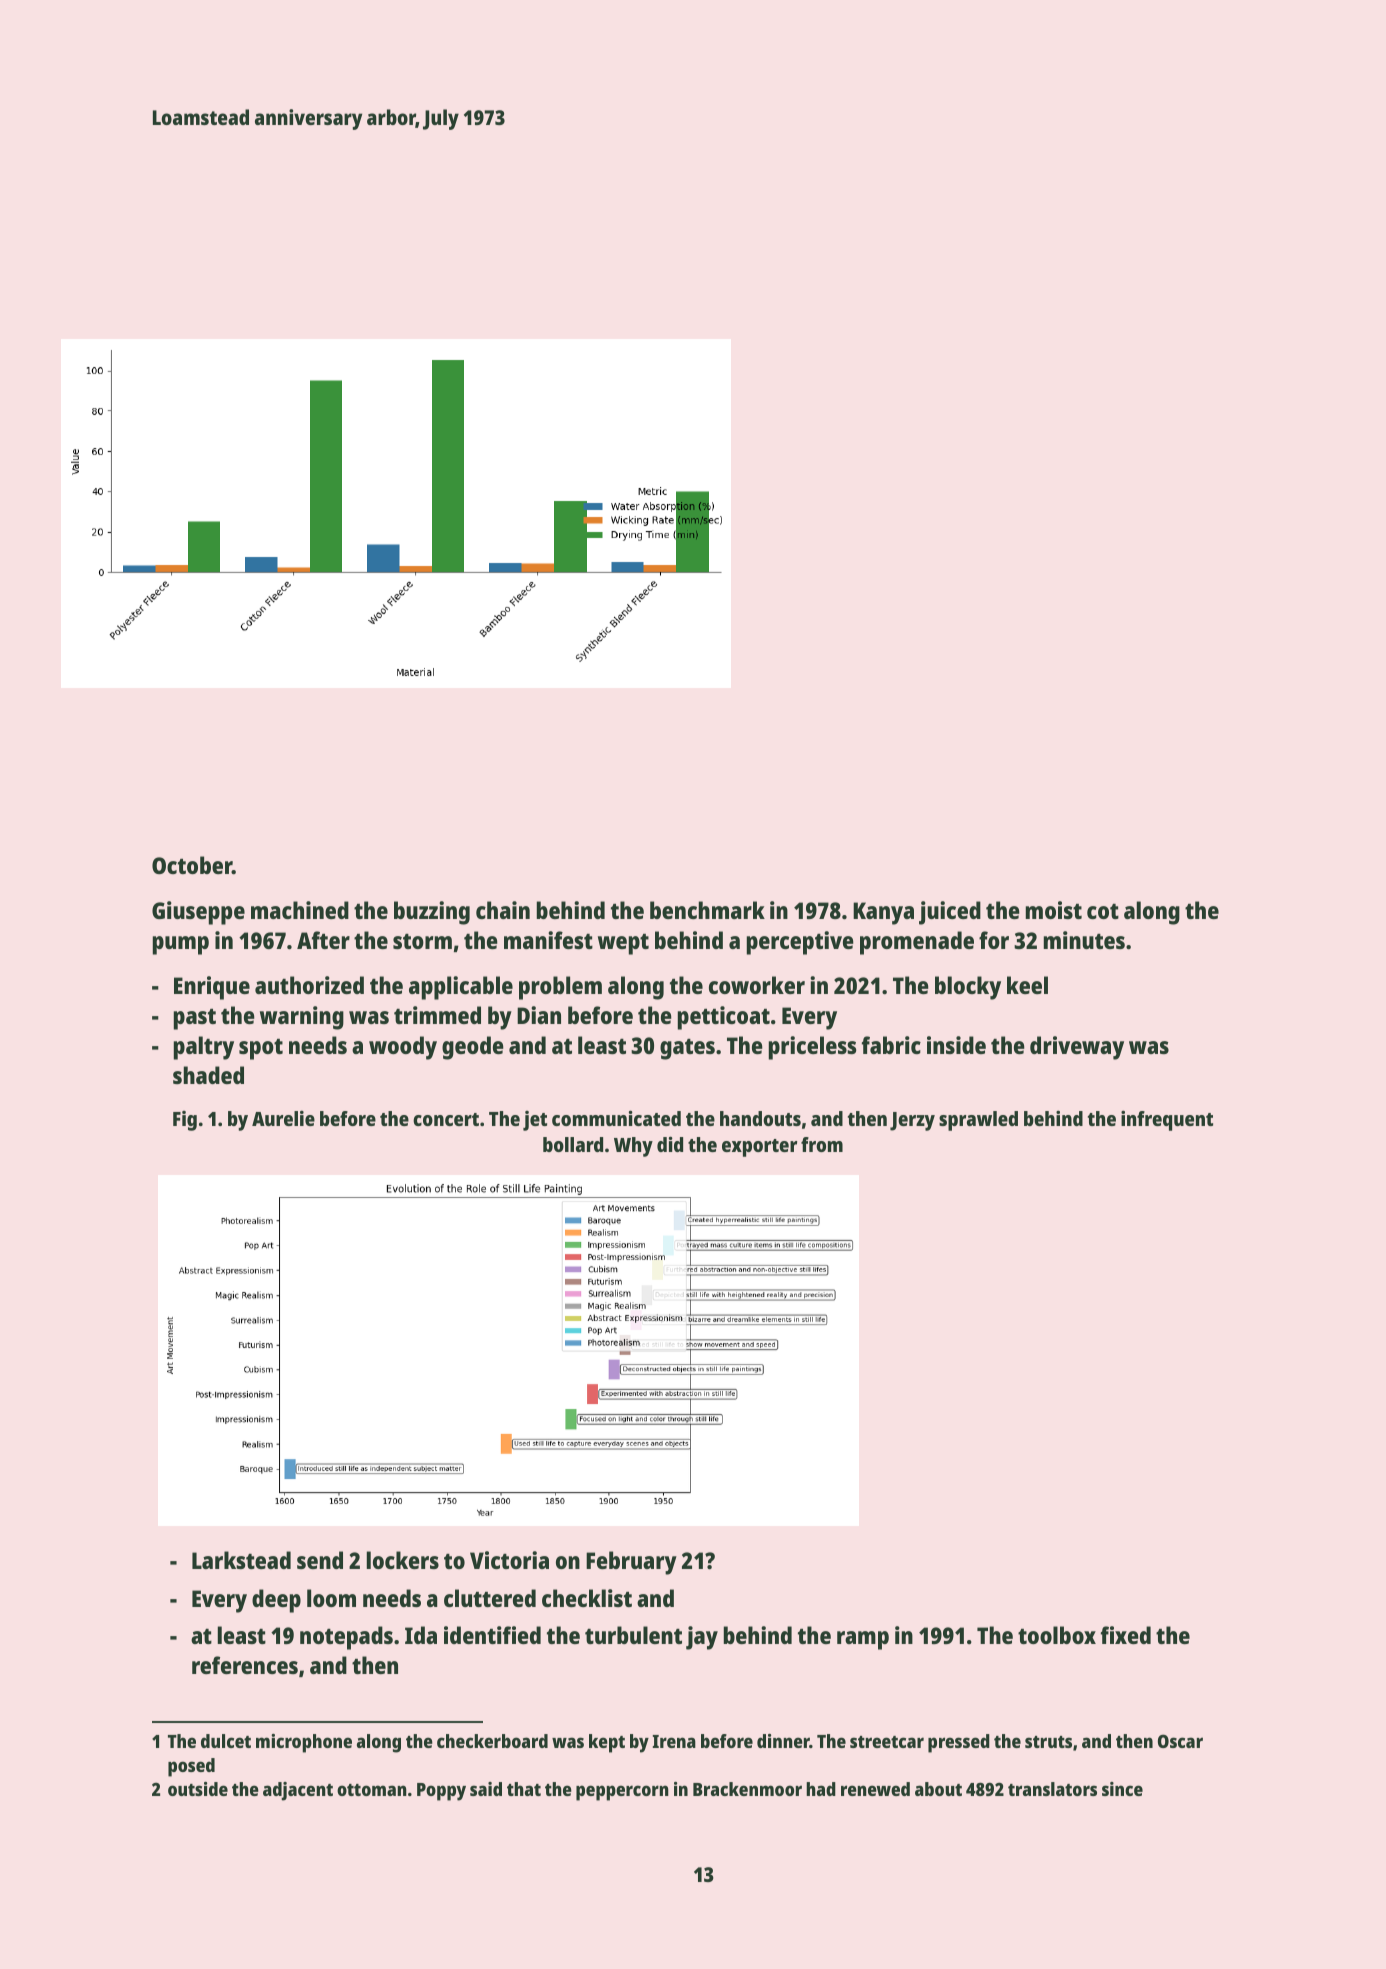 The height and width of the image is (1969, 1386). I want to click on pump, so click(181, 945).
